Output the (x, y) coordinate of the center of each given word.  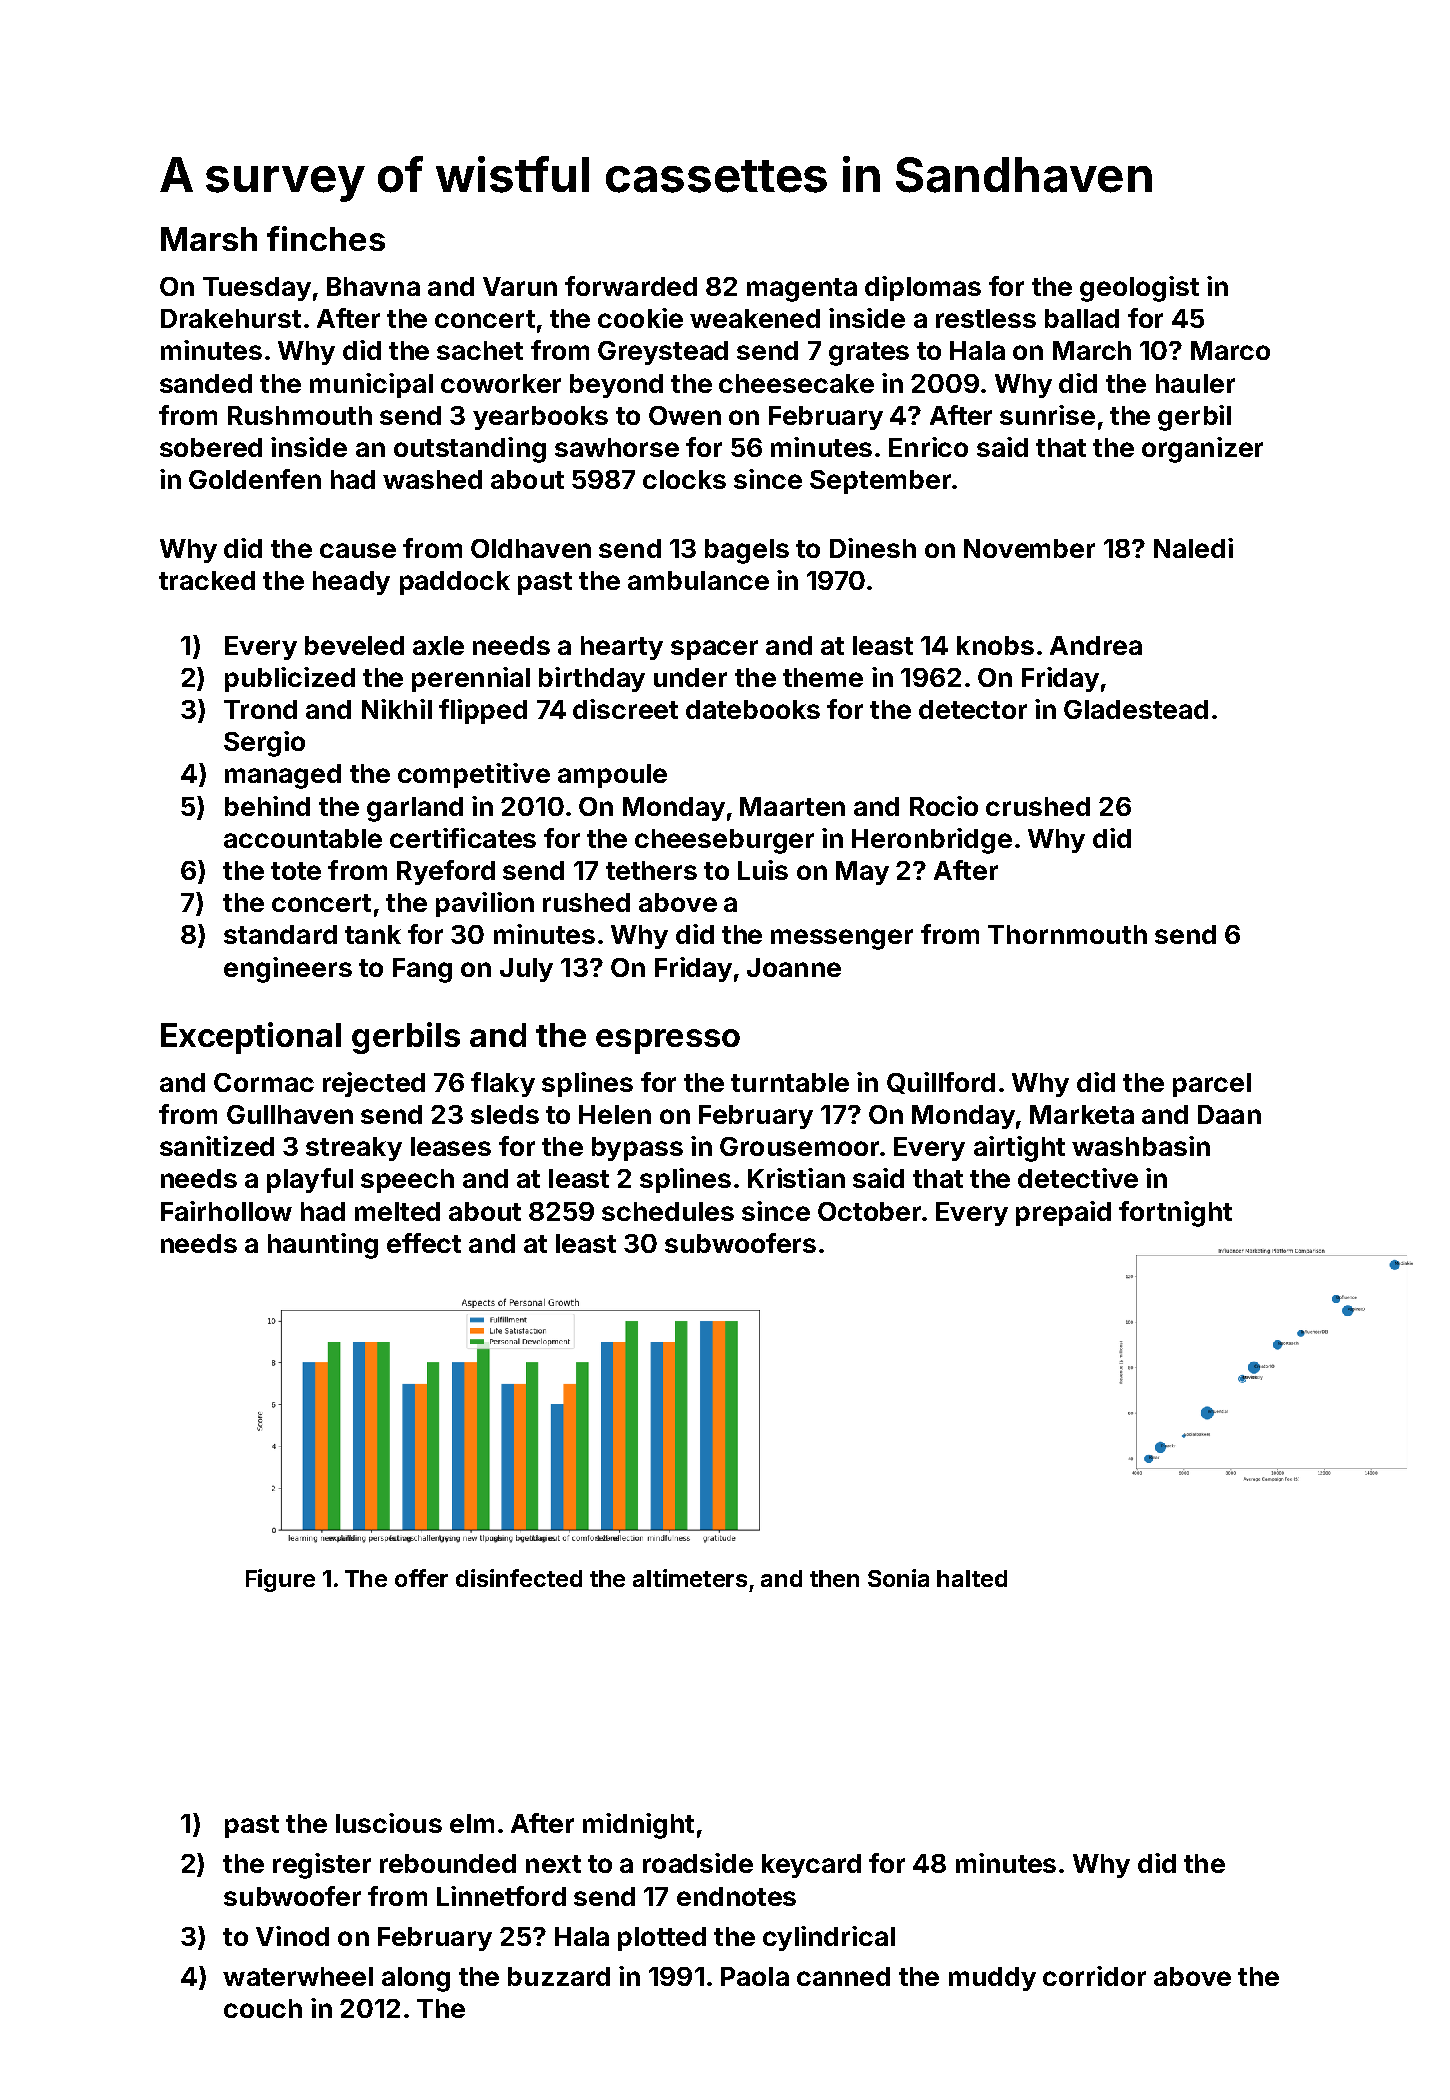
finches (326, 238)
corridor (1094, 1976)
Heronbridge (932, 841)
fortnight (1175, 1214)
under (690, 677)
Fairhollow (226, 1211)
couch (263, 2008)
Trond (260, 709)
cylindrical (829, 1938)
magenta (802, 290)
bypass (637, 1149)
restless (986, 318)
